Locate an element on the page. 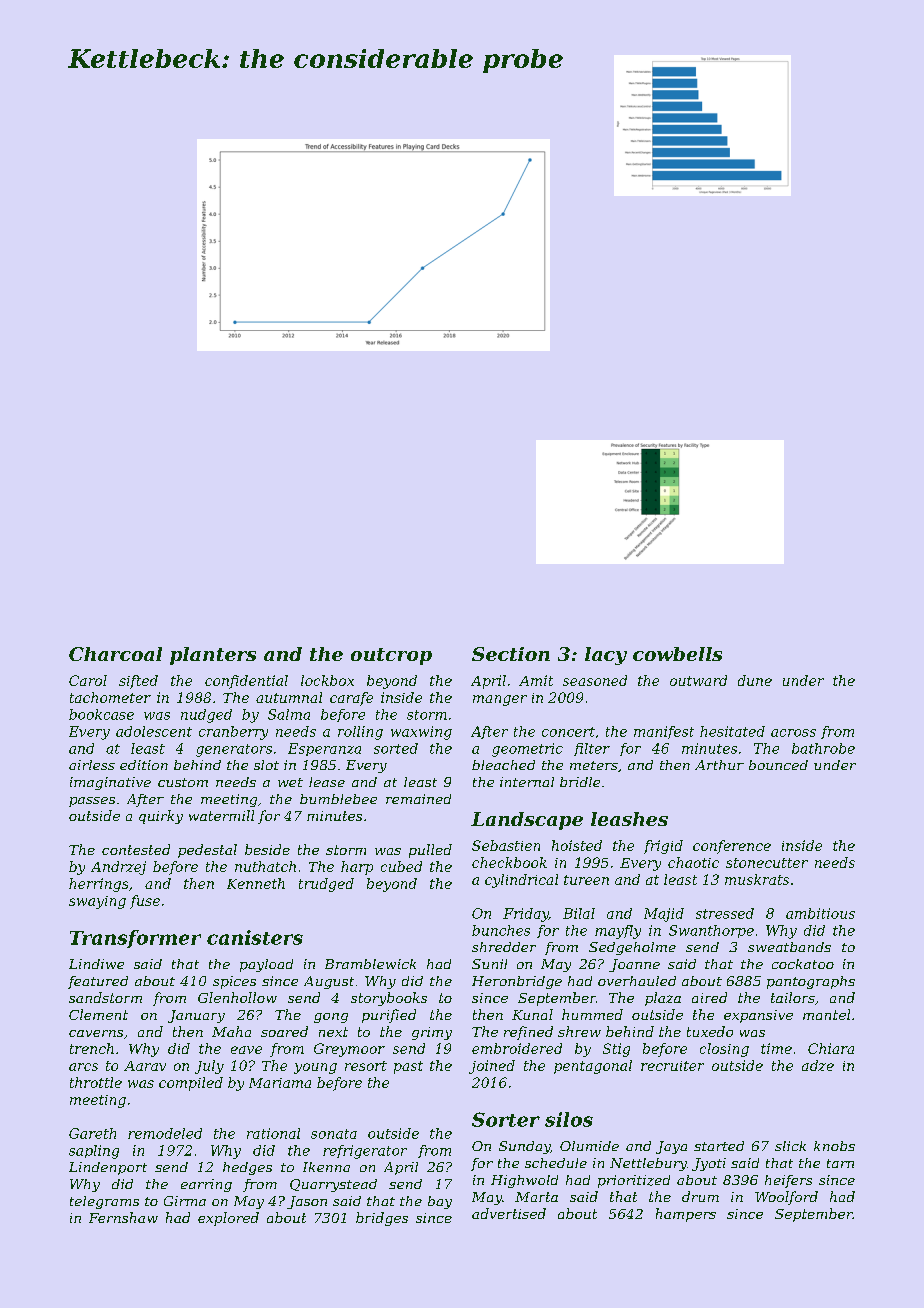 Image resolution: width=924 pixels, height=1308 pixels. Andrzej is located at coordinates (118, 868).
